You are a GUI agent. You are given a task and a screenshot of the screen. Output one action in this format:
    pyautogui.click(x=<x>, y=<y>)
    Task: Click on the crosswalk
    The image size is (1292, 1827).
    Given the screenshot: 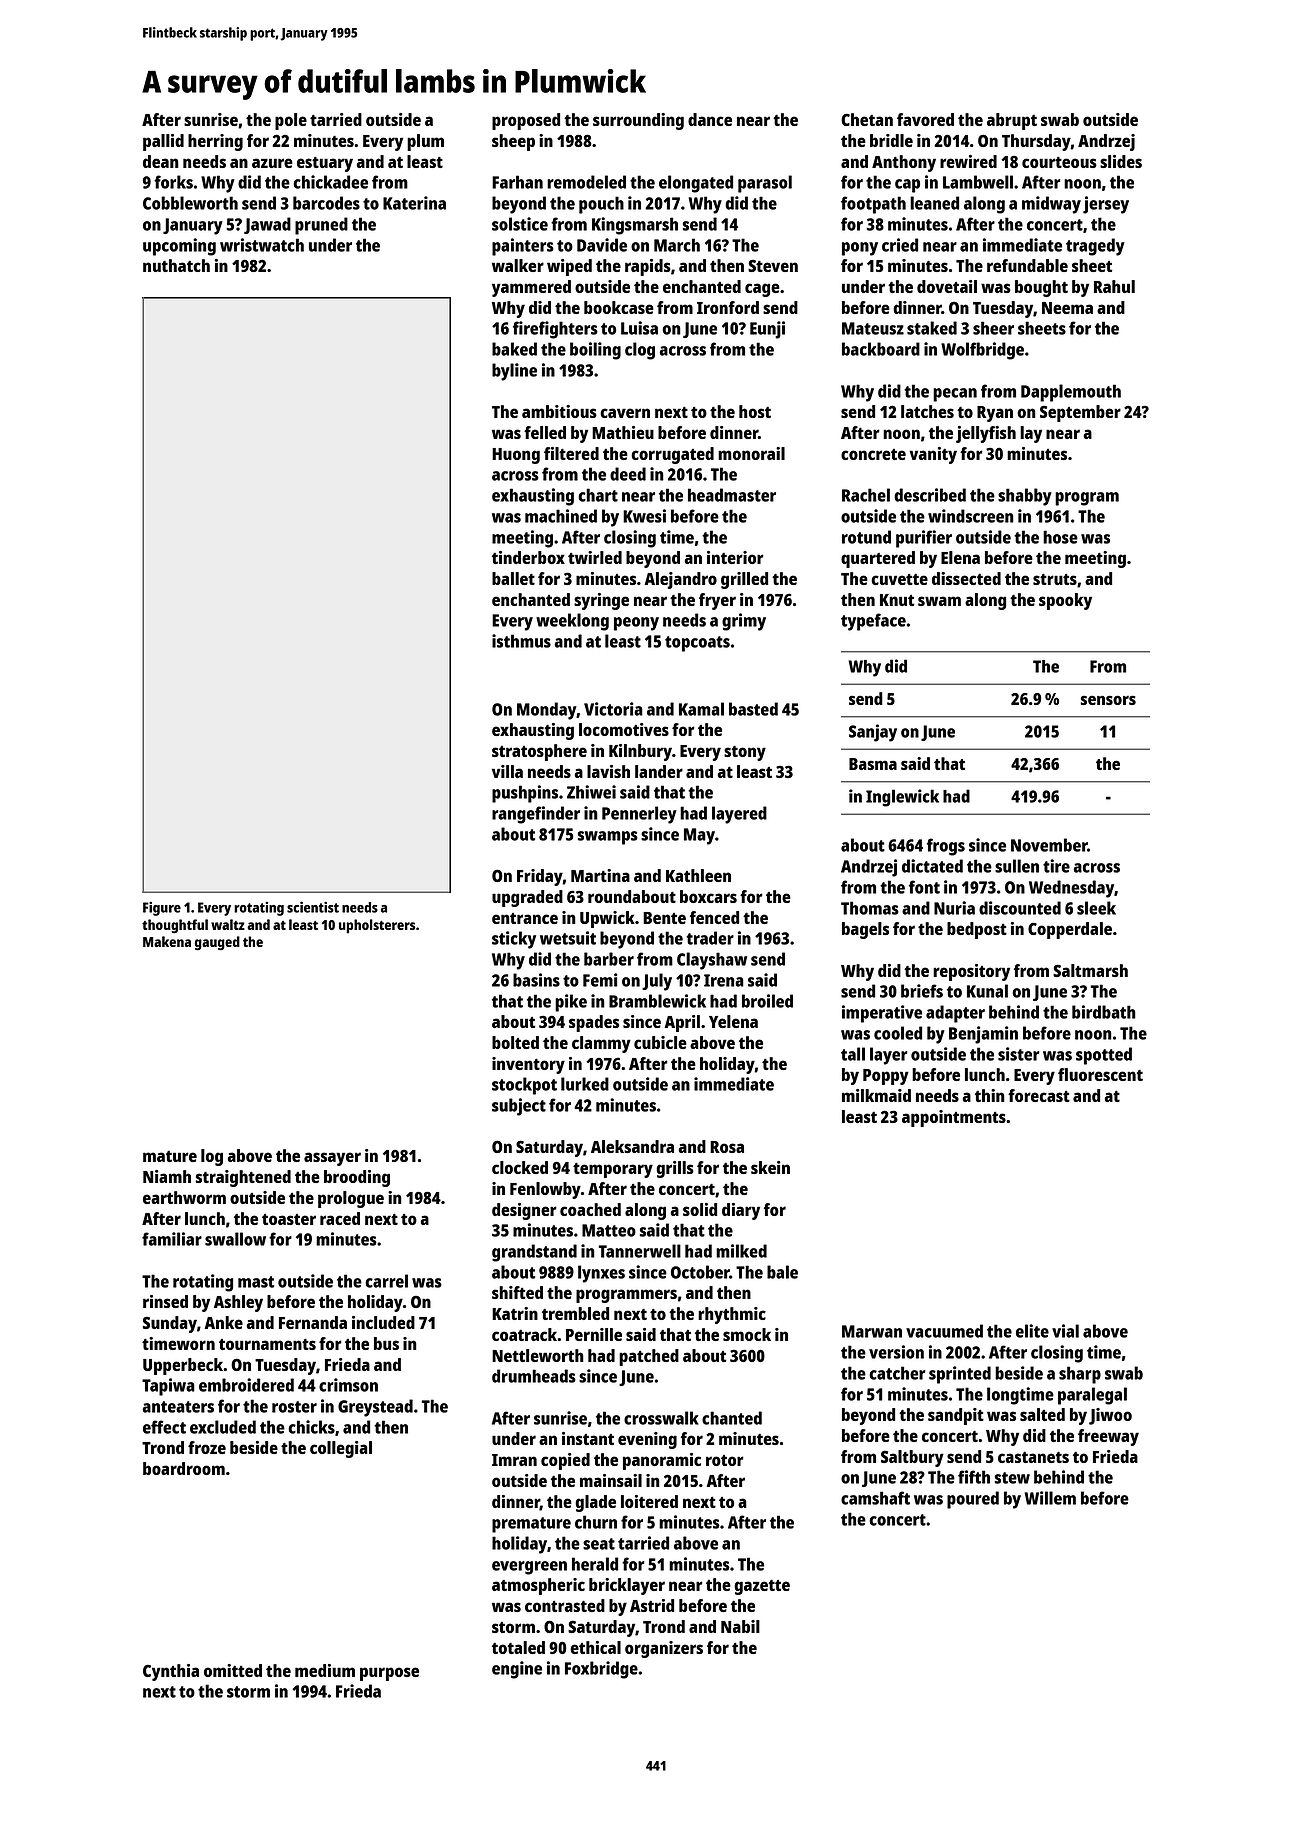 What is the action you would take?
    pyautogui.click(x=661, y=1418)
